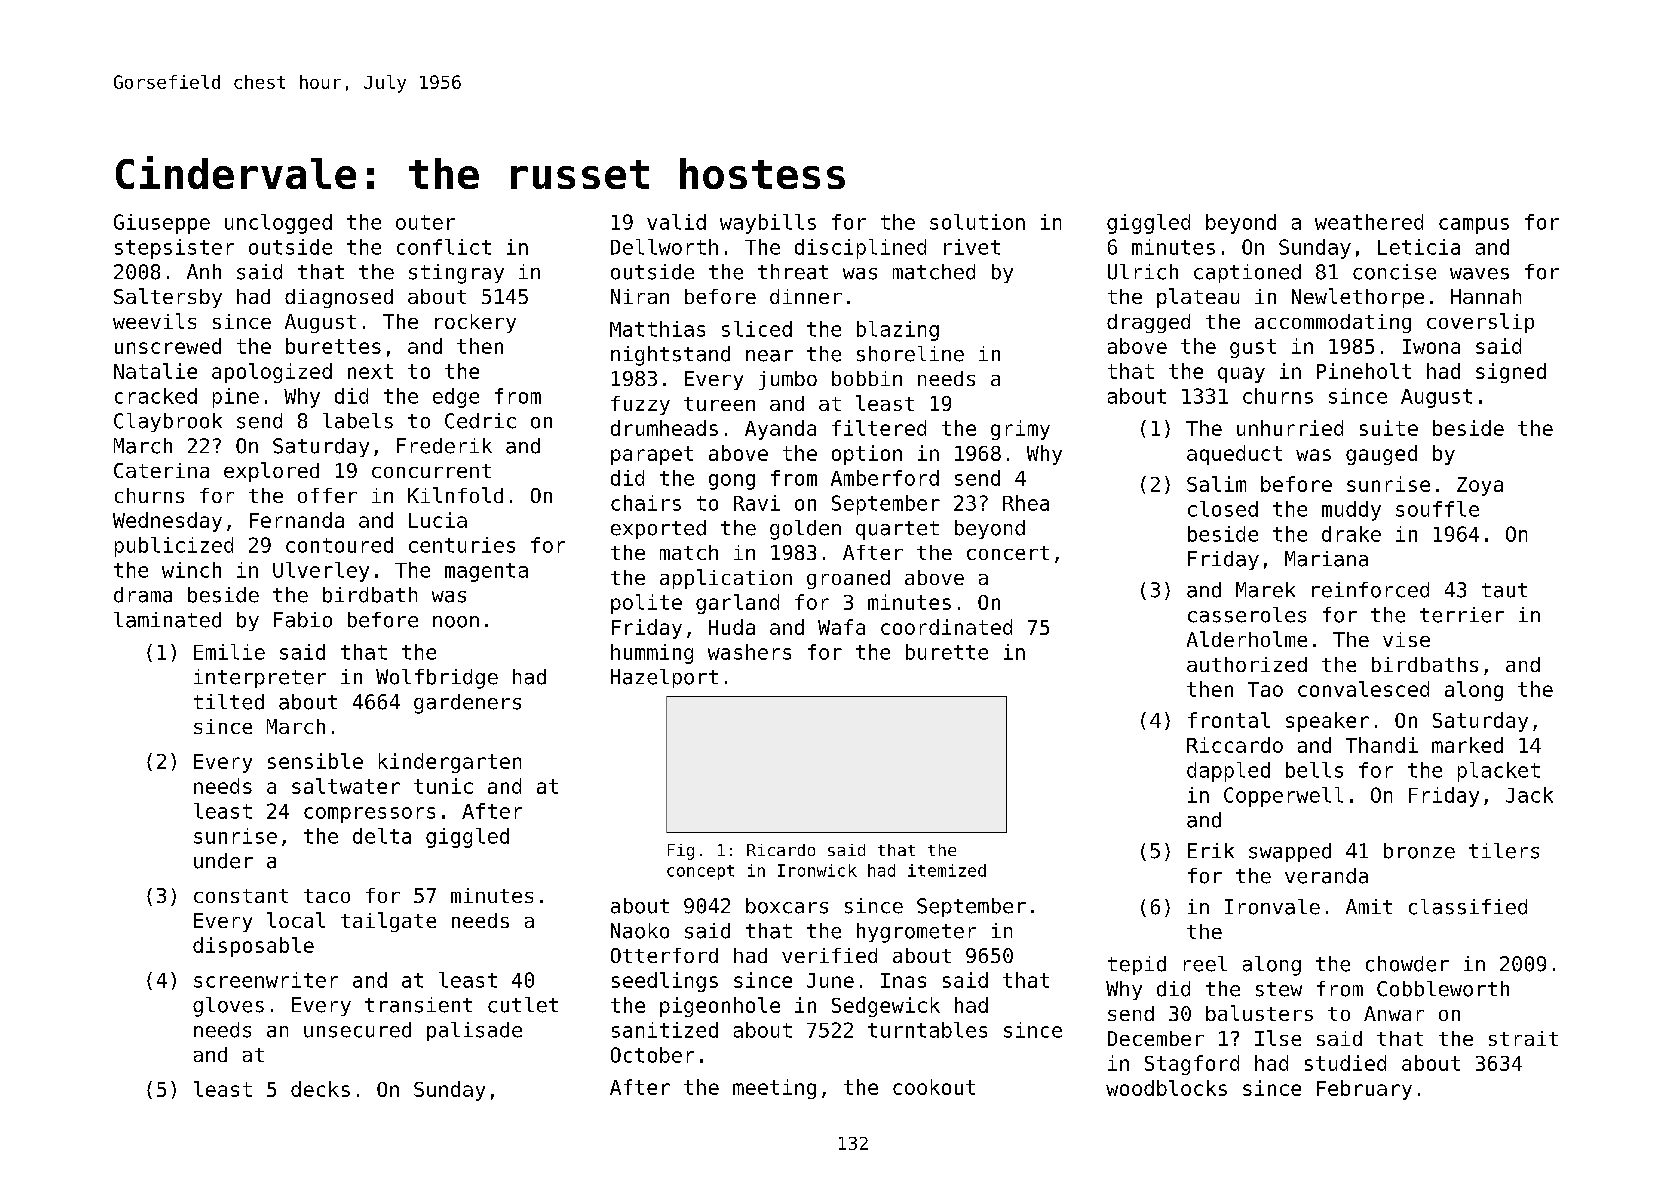 Image resolution: width=1673 pixels, height=1183 pixels. I want to click on Amberford, so click(885, 478).
